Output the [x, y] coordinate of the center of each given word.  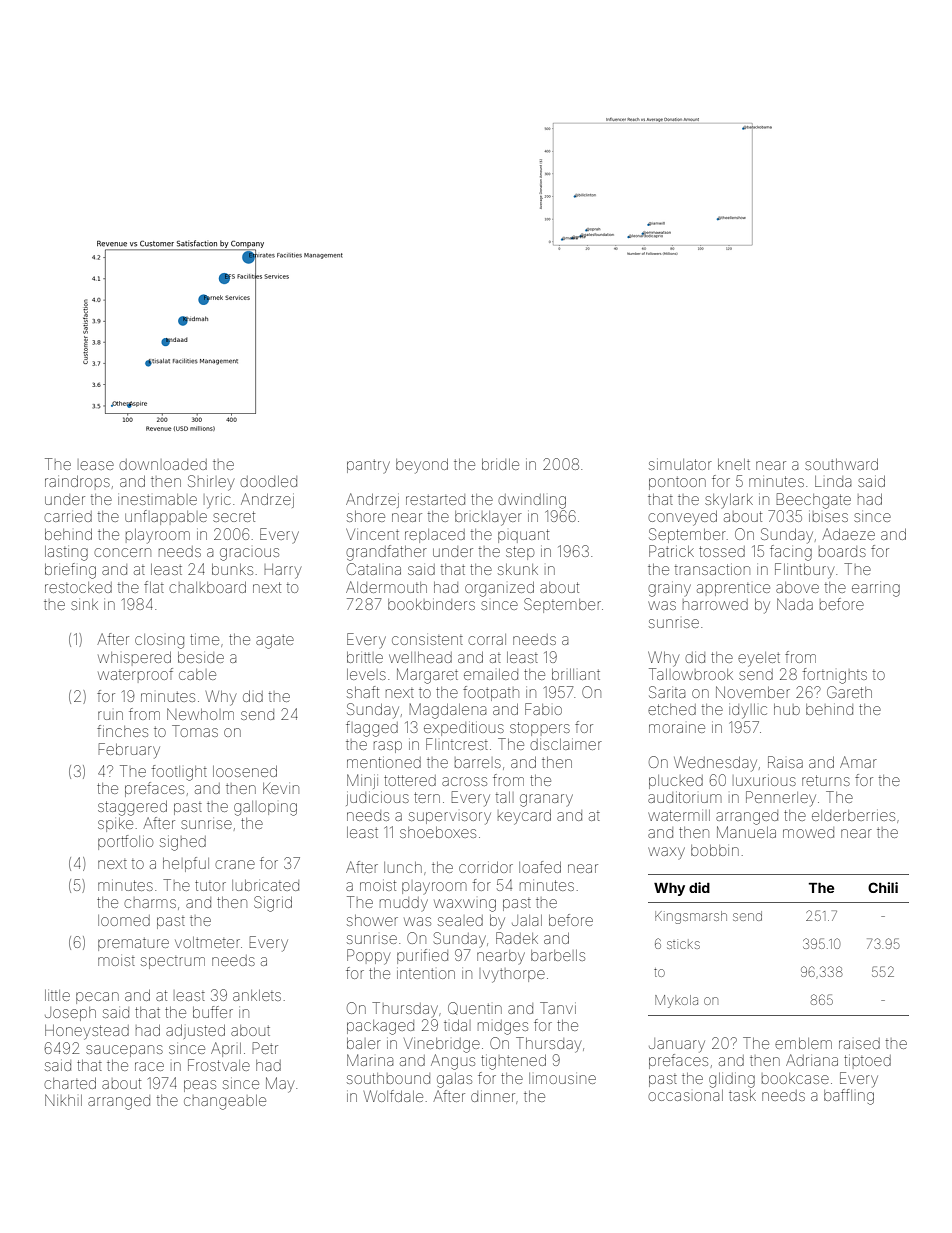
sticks [683, 945]
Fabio [543, 709]
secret [234, 516]
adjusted [195, 1032]
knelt [734, 464]
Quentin [475, 1008]
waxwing [465, 905]
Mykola [676, 1001]
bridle [500, 464]
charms [150, 903]
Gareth [849, 692]
